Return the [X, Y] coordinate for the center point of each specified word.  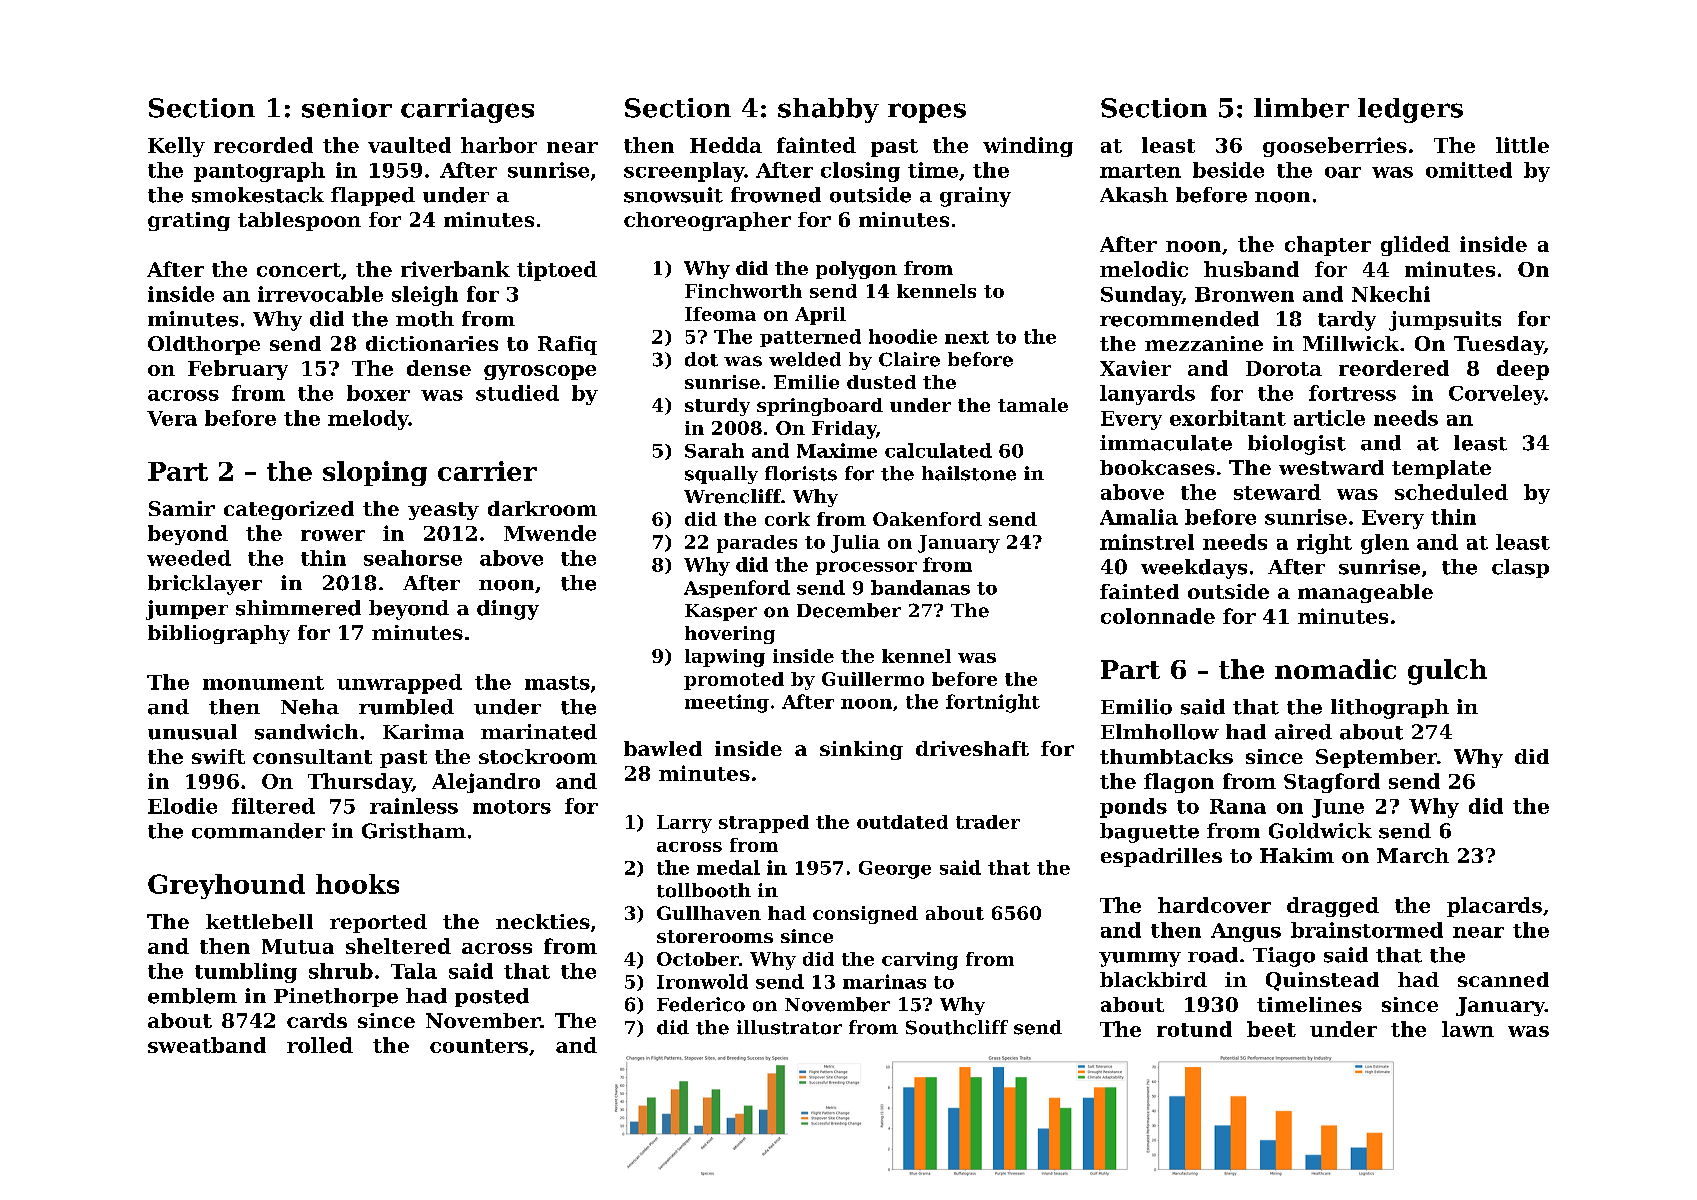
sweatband [207, 1045]
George [895, 870]
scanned [1503, 979]
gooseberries [1335, 147]
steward [1277, 492]
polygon [856, 270]
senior [347, 108]
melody [368, 420]
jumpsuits [1445, 321]
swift [218, 756]
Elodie [182, 806]
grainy [975, 197]
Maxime [837, 450]
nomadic [1335, 669]
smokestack [258, 195]
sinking [861, 750]
